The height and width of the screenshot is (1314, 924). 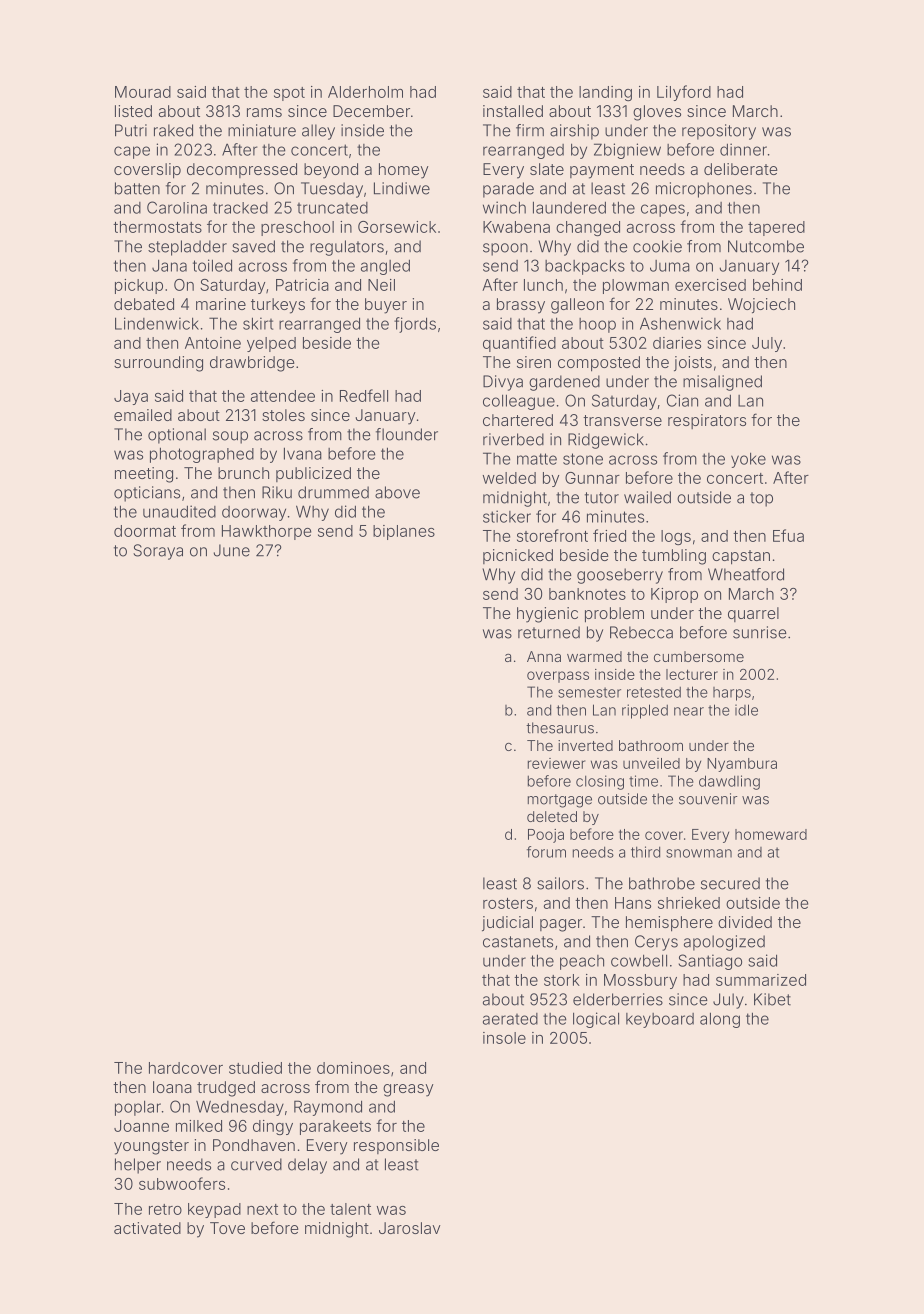 What do you see at coordinates (333, 492) in the screenshot?
I see `drummed` at bounding box center [333, 492].
